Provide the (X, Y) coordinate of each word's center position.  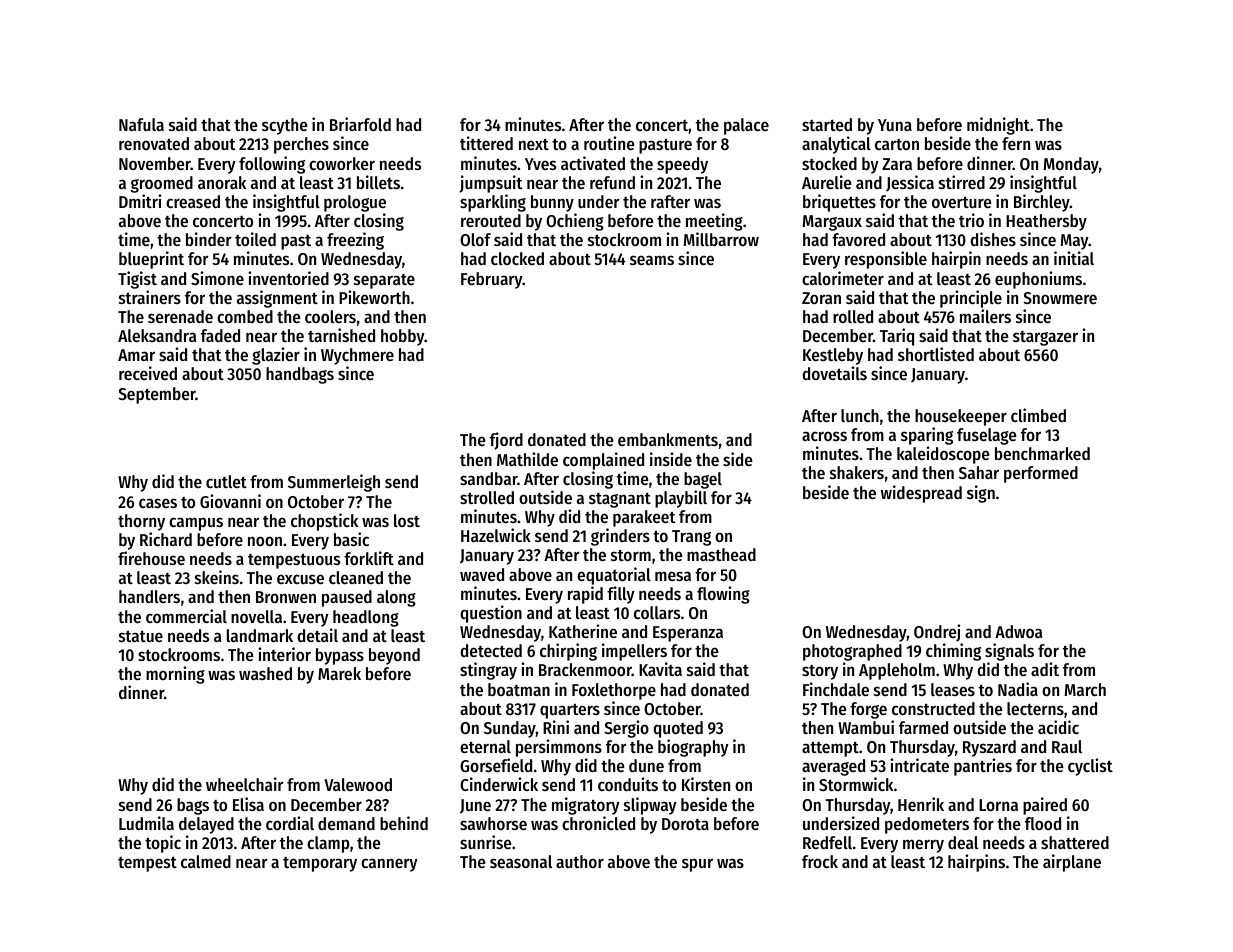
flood (1043, 823)
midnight (998, 126)
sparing (927, 436)
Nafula (141, 124)
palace (746, 126)
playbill (681, 499)
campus (196, 524)
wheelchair (245, 784)
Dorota (685, 824)
